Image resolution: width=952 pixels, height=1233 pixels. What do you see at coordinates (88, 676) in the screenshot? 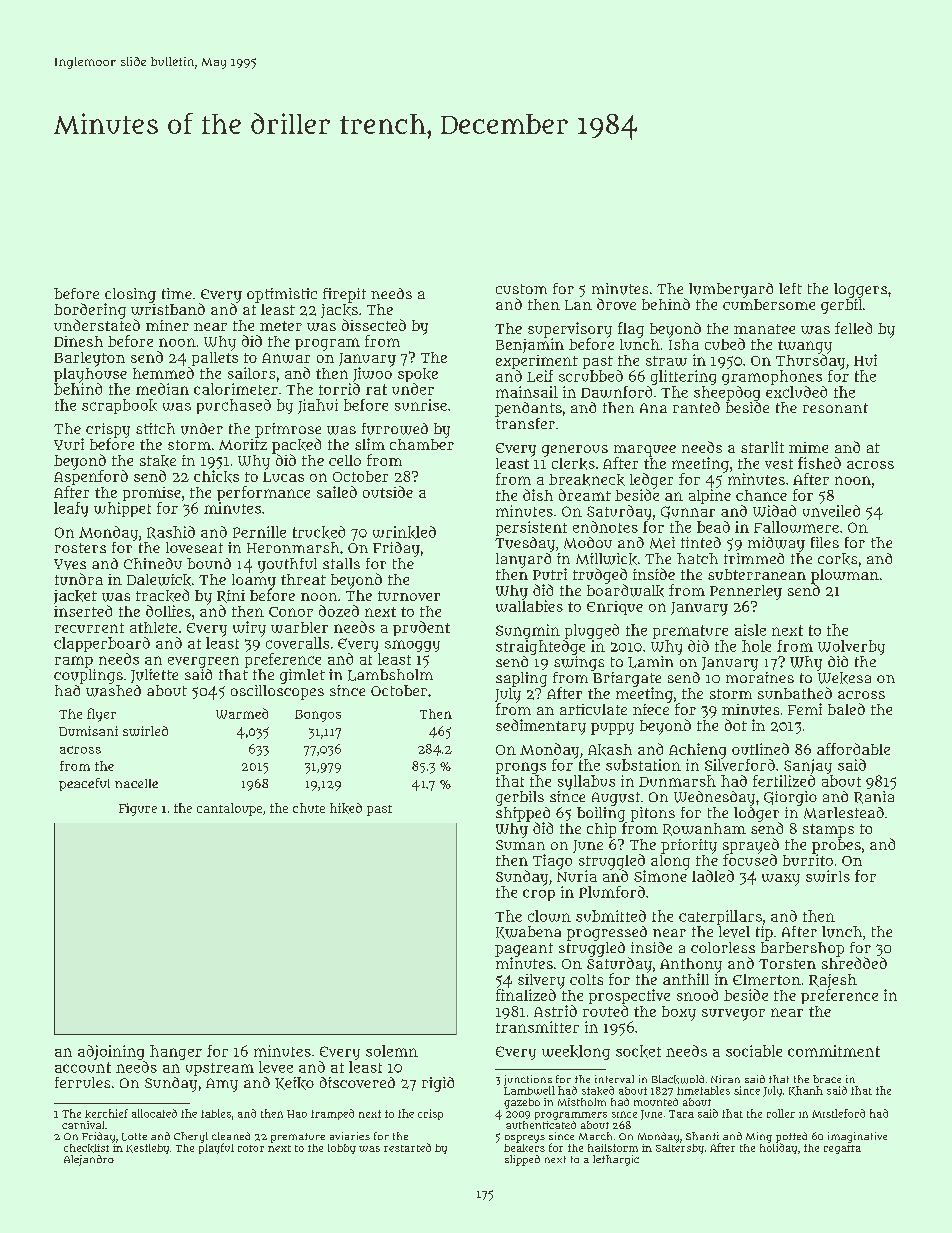
I see `couplings` at bounding box center [88, 676].
